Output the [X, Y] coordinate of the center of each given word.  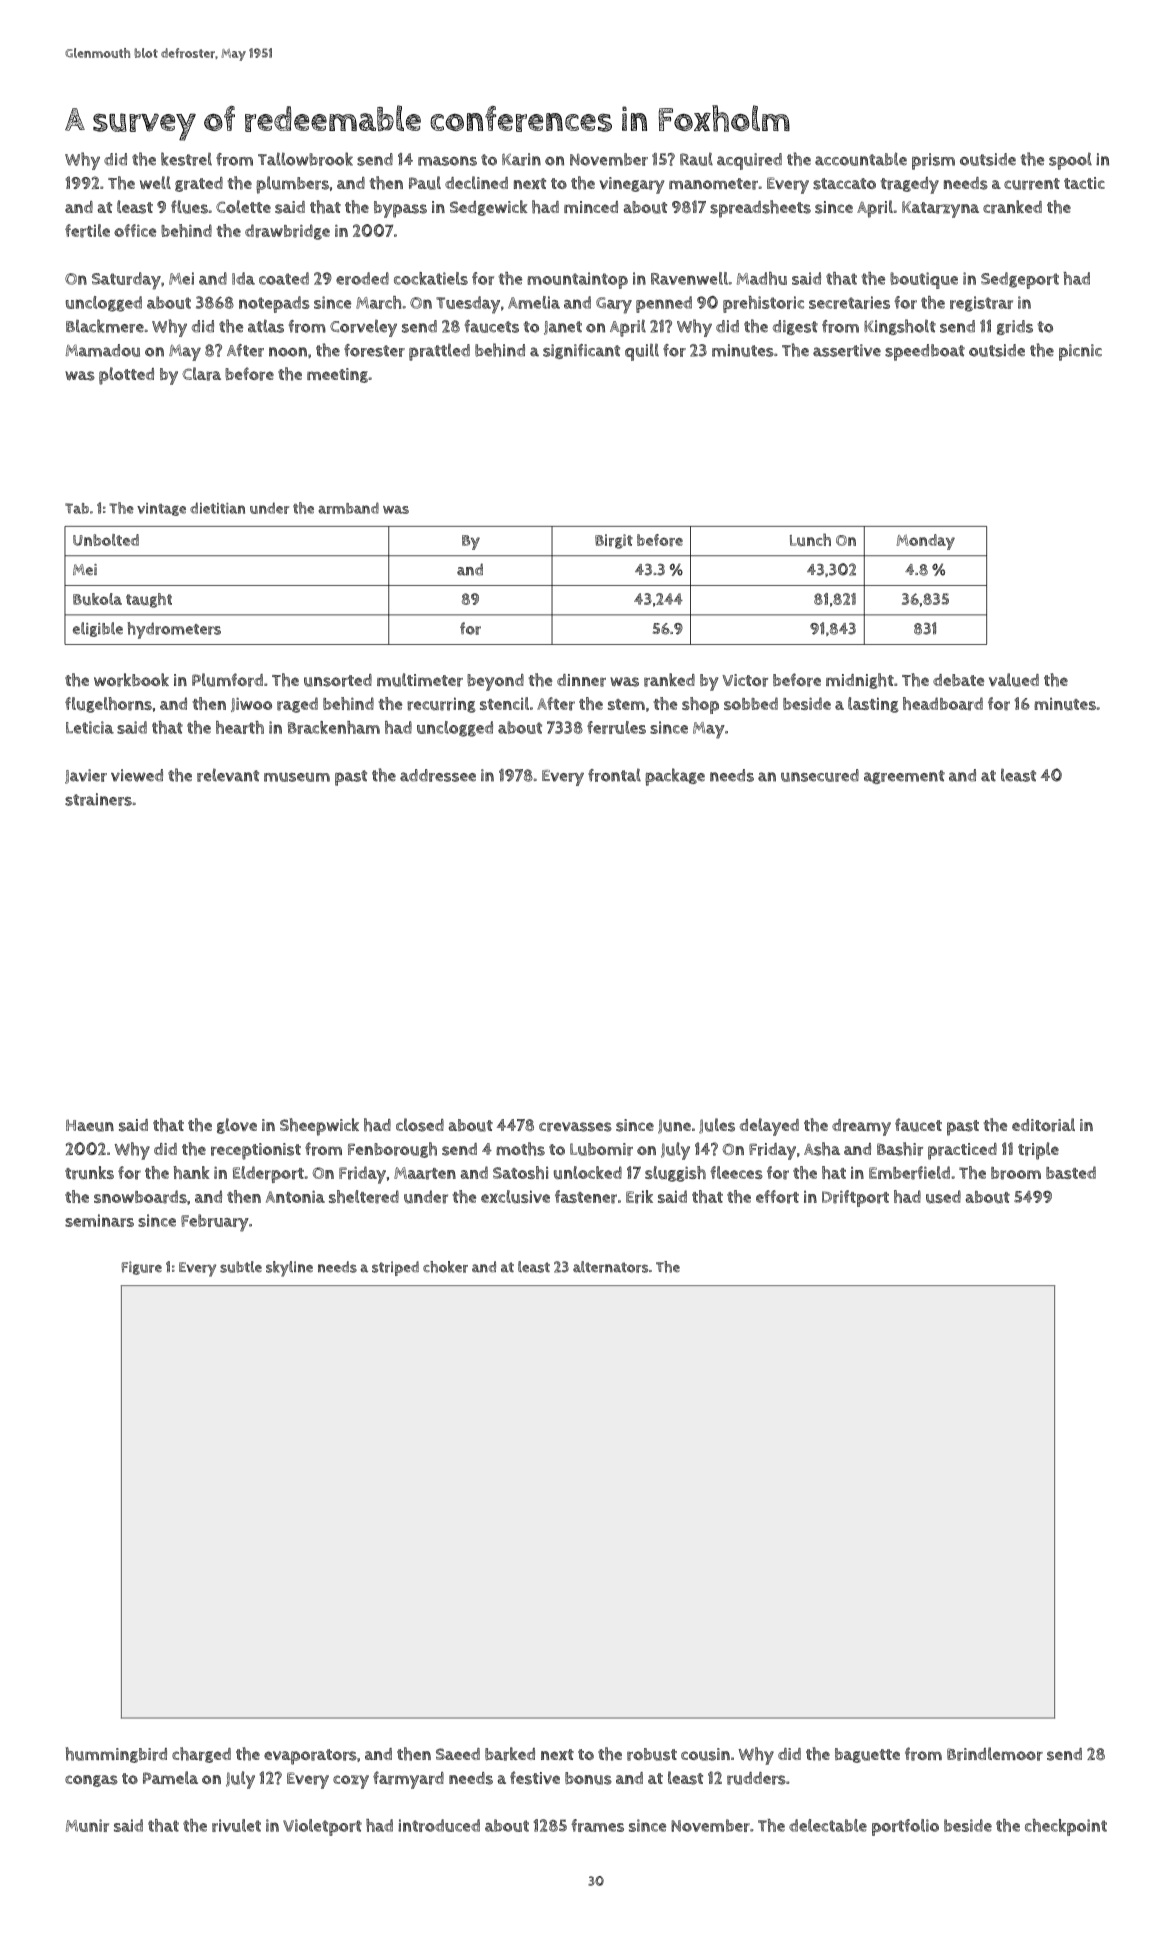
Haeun [90, 1126]
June [674, 1126]
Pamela [170, 1777]
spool [1070, 161]
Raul [696, 159]
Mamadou [102, 350]
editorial [1043, 1125]
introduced [439, 1825]
